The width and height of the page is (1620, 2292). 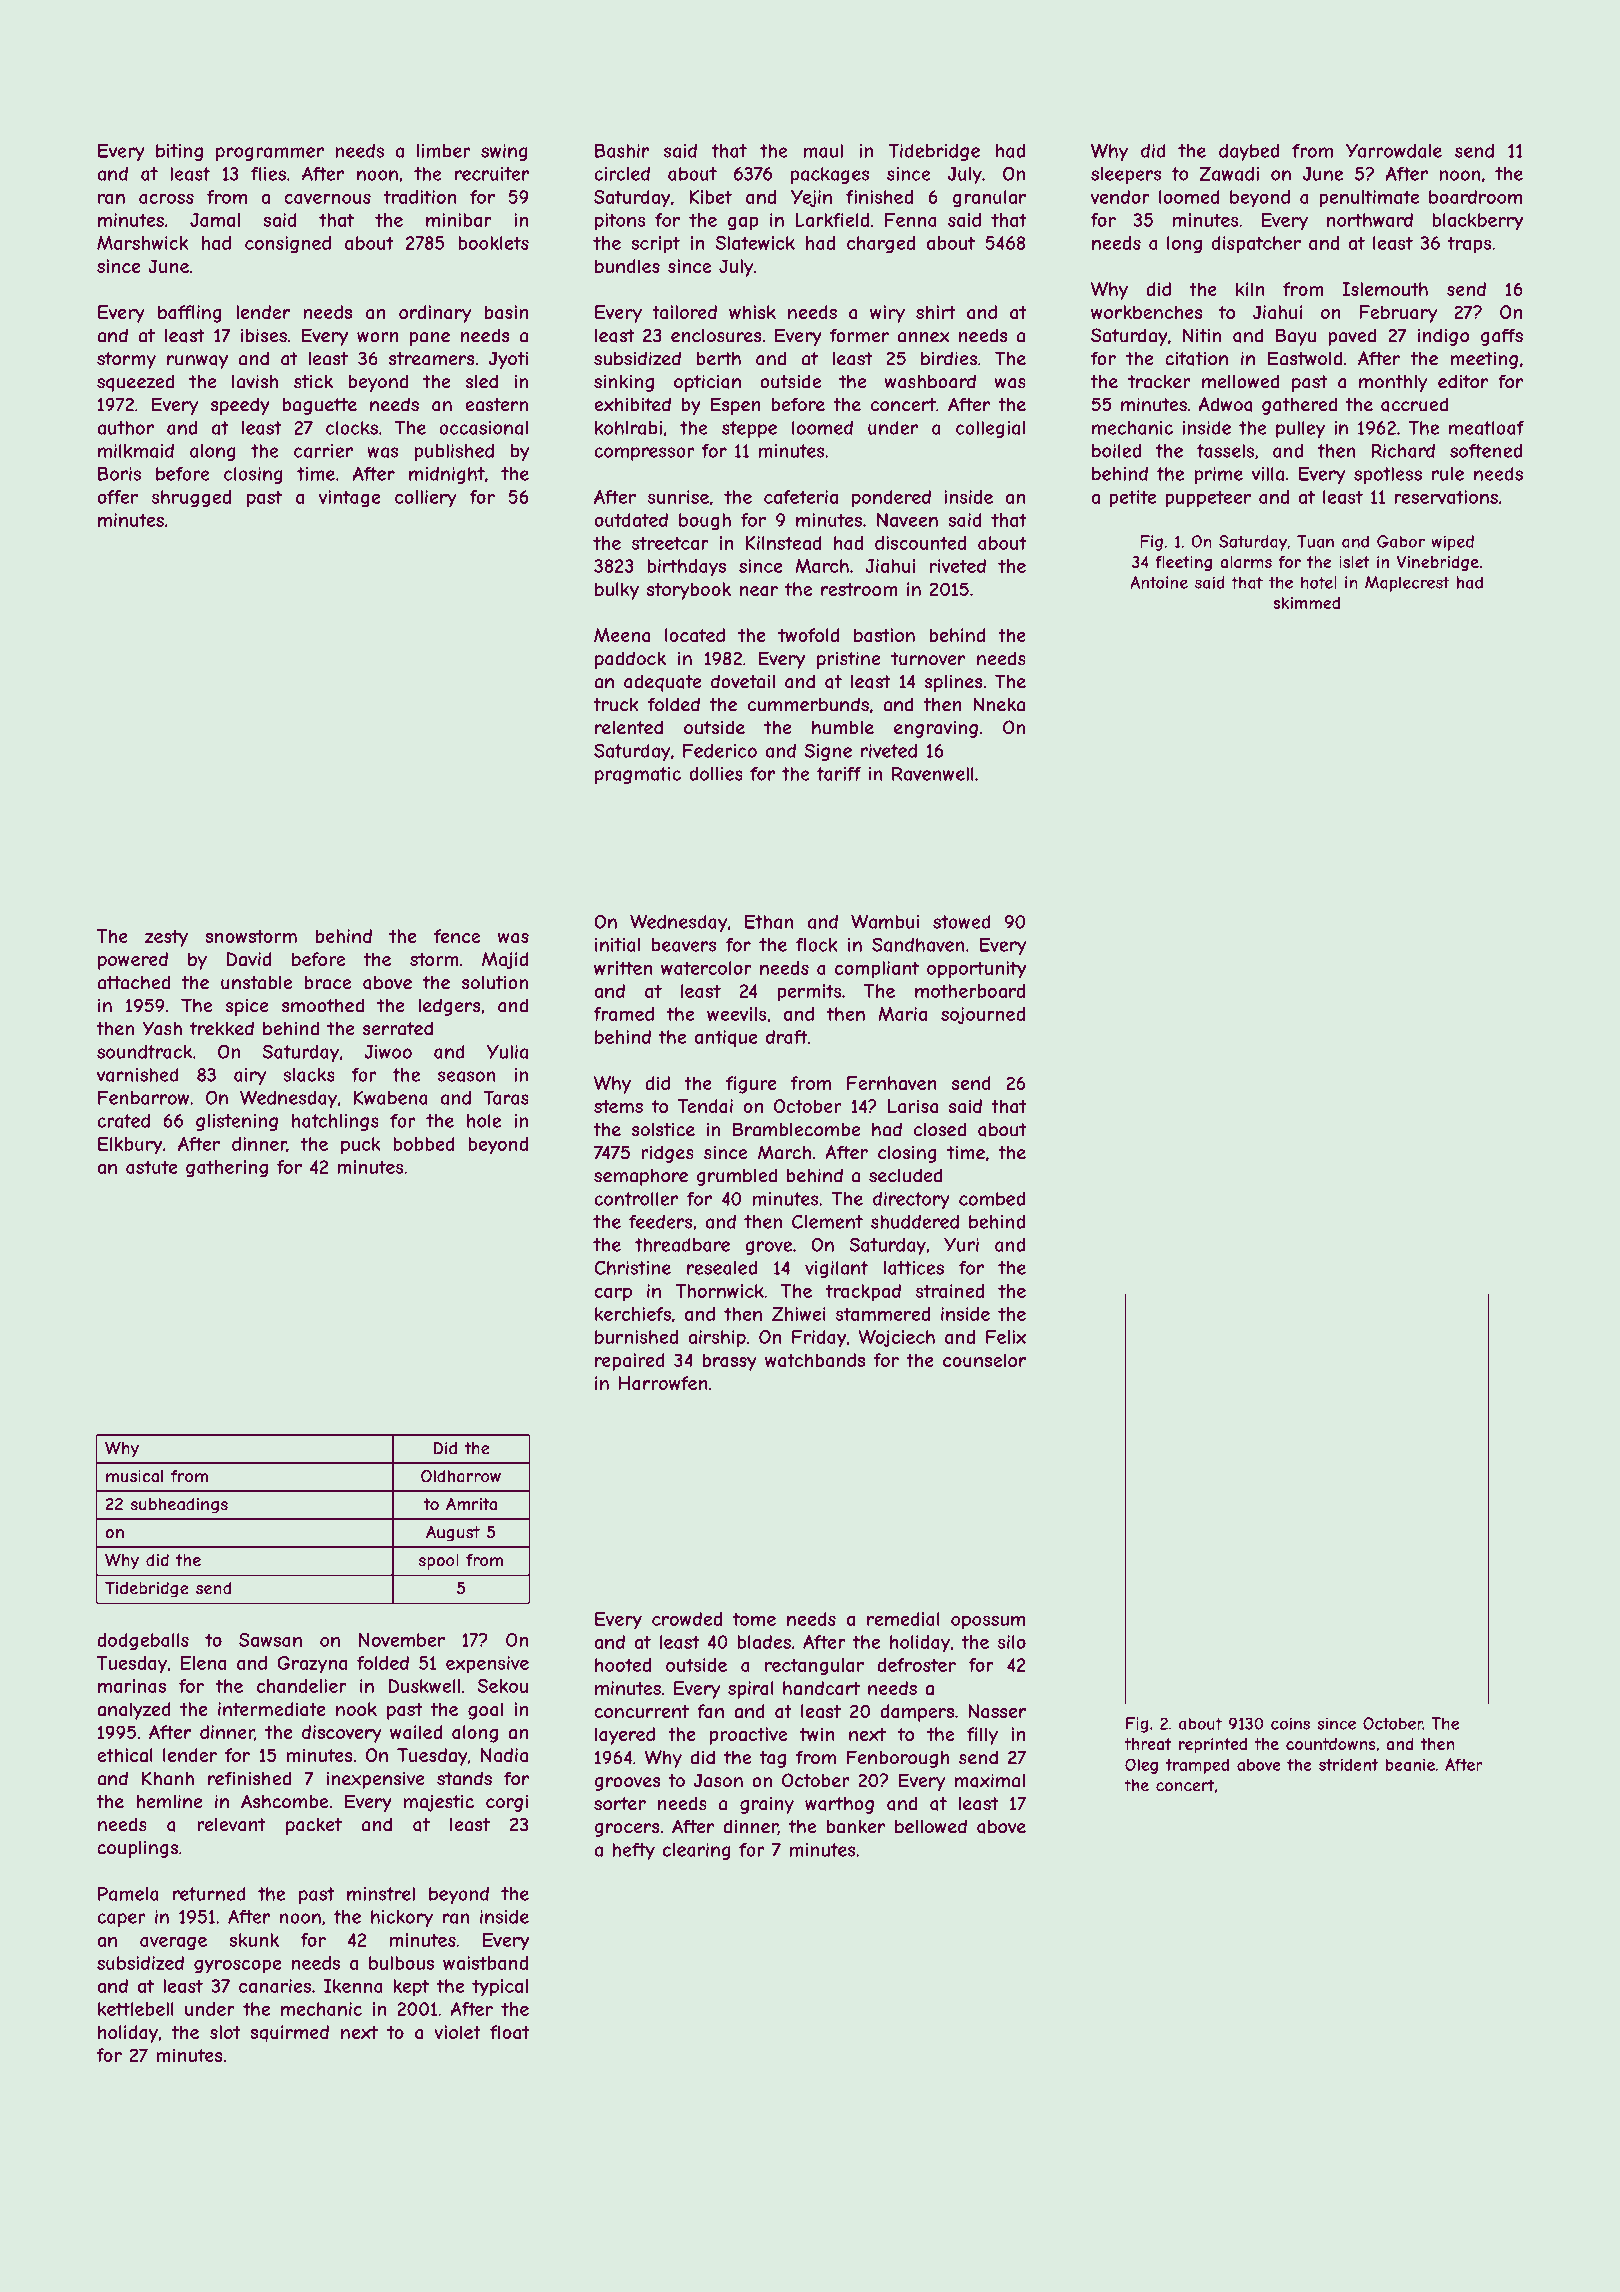 What do you see at coordinates (976, 970) in the page?
I see `opportunity` at bounding box center [976, 970].
